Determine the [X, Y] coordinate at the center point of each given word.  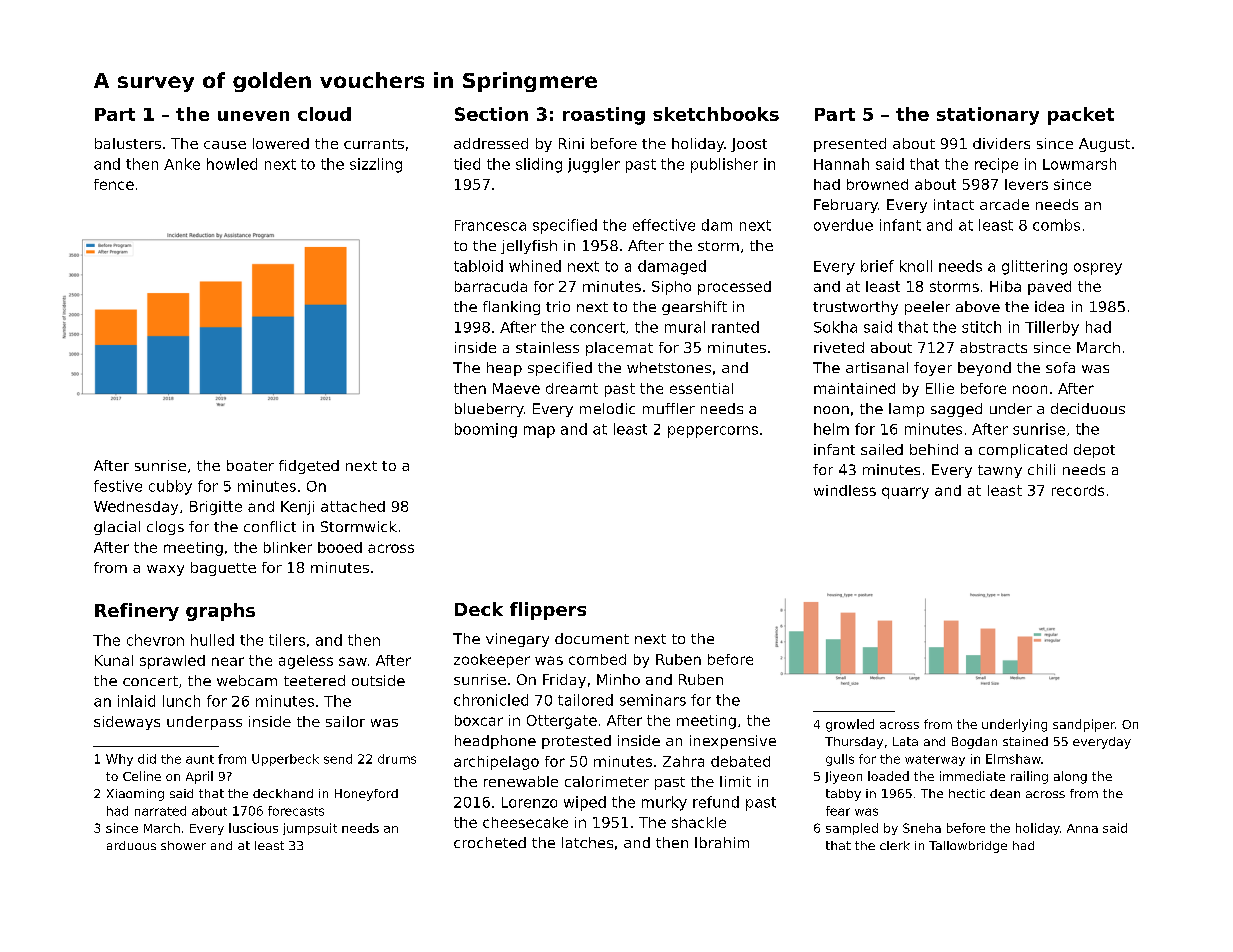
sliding [539, 165]
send [338, 759]
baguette [223, 569]
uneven [253, 116]
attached [353, 506]
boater [250, 465]
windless [845, 490]
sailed [882, 449]
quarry [905, 493]
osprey [1098, 269]
